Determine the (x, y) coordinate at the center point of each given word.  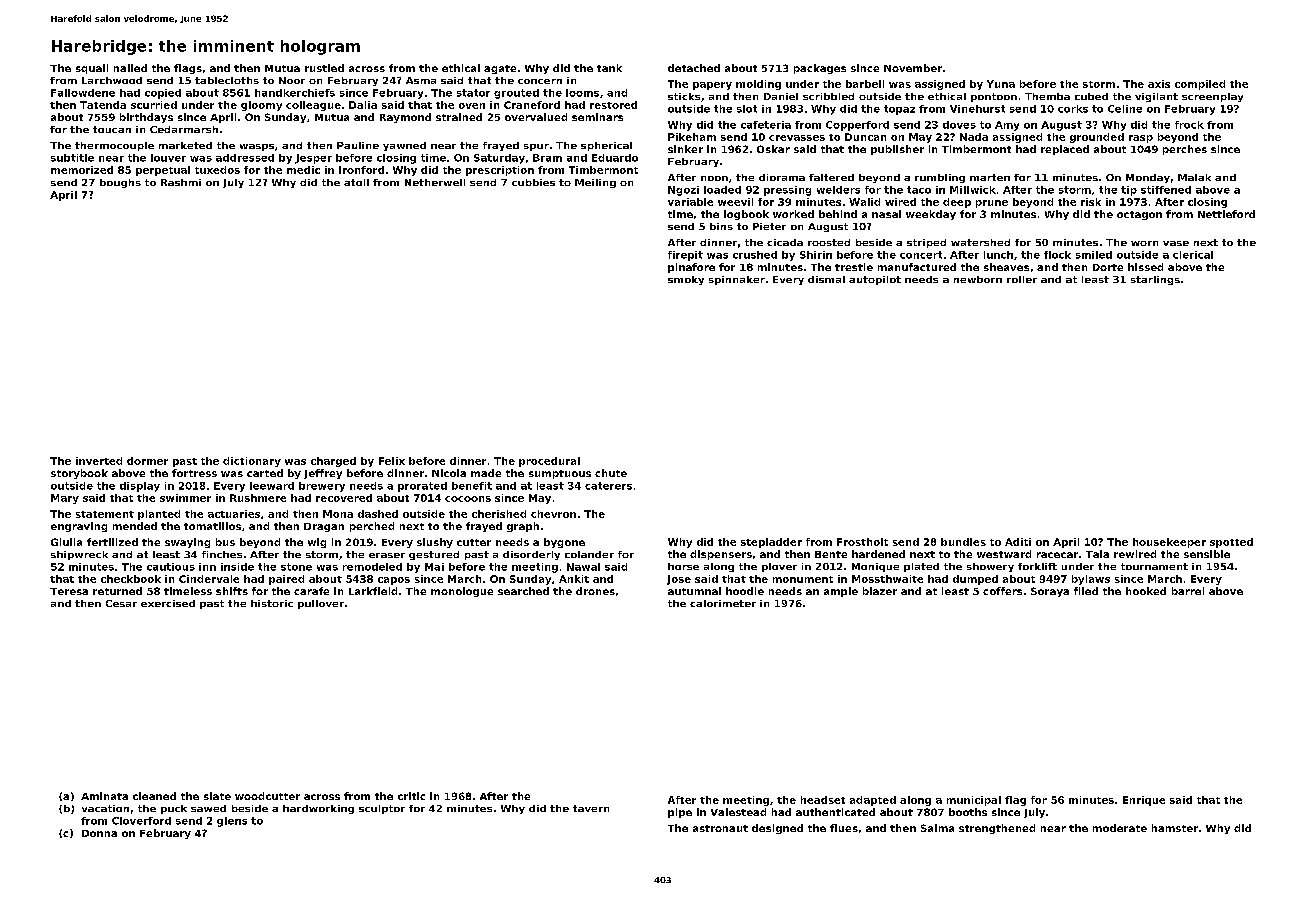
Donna (99, 833)
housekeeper (1169, 543)
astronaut (720, 828)
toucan (112, 129)
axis (1159, 84)
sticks (684, 96)
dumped (975, 580)
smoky (686, 280)
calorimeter (723, 603)
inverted (99, 461)
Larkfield (373, 591)
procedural (549, 462)
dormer (147, 461)
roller (1022, 279)
